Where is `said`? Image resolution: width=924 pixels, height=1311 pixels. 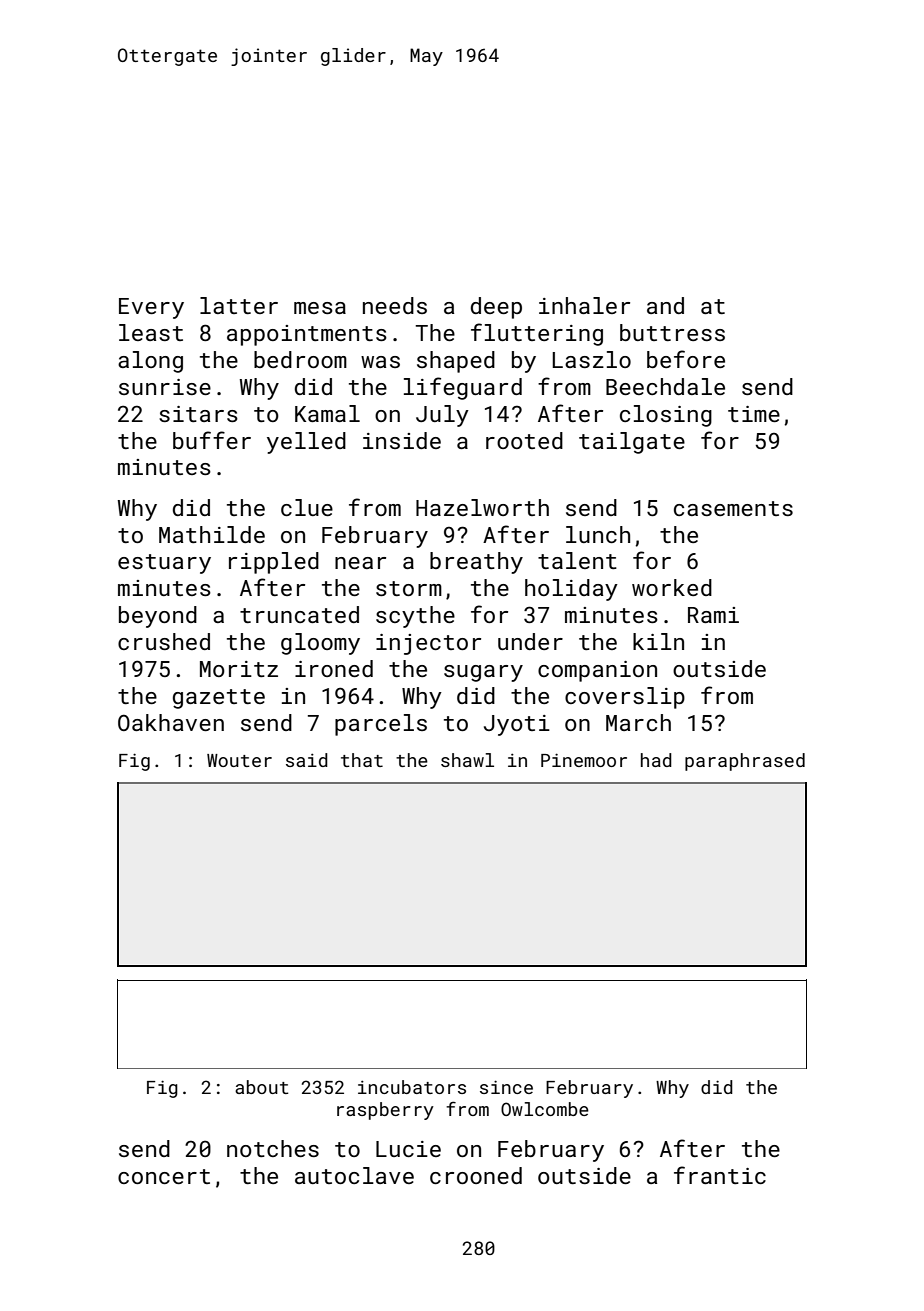 said is located at coordinates (307, 760).
